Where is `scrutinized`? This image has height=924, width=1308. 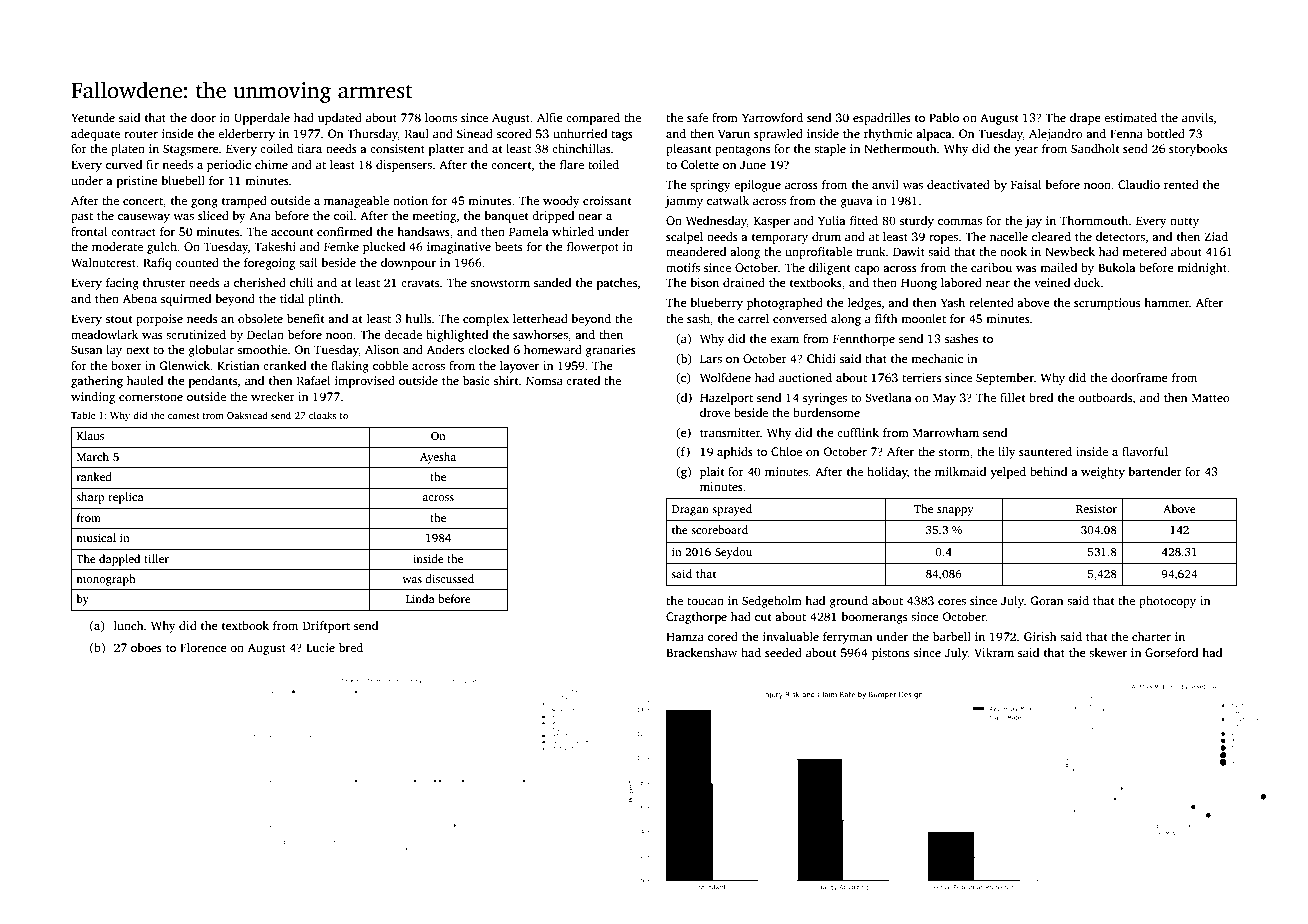
scrutinized is located at coordinates (196, 334).
